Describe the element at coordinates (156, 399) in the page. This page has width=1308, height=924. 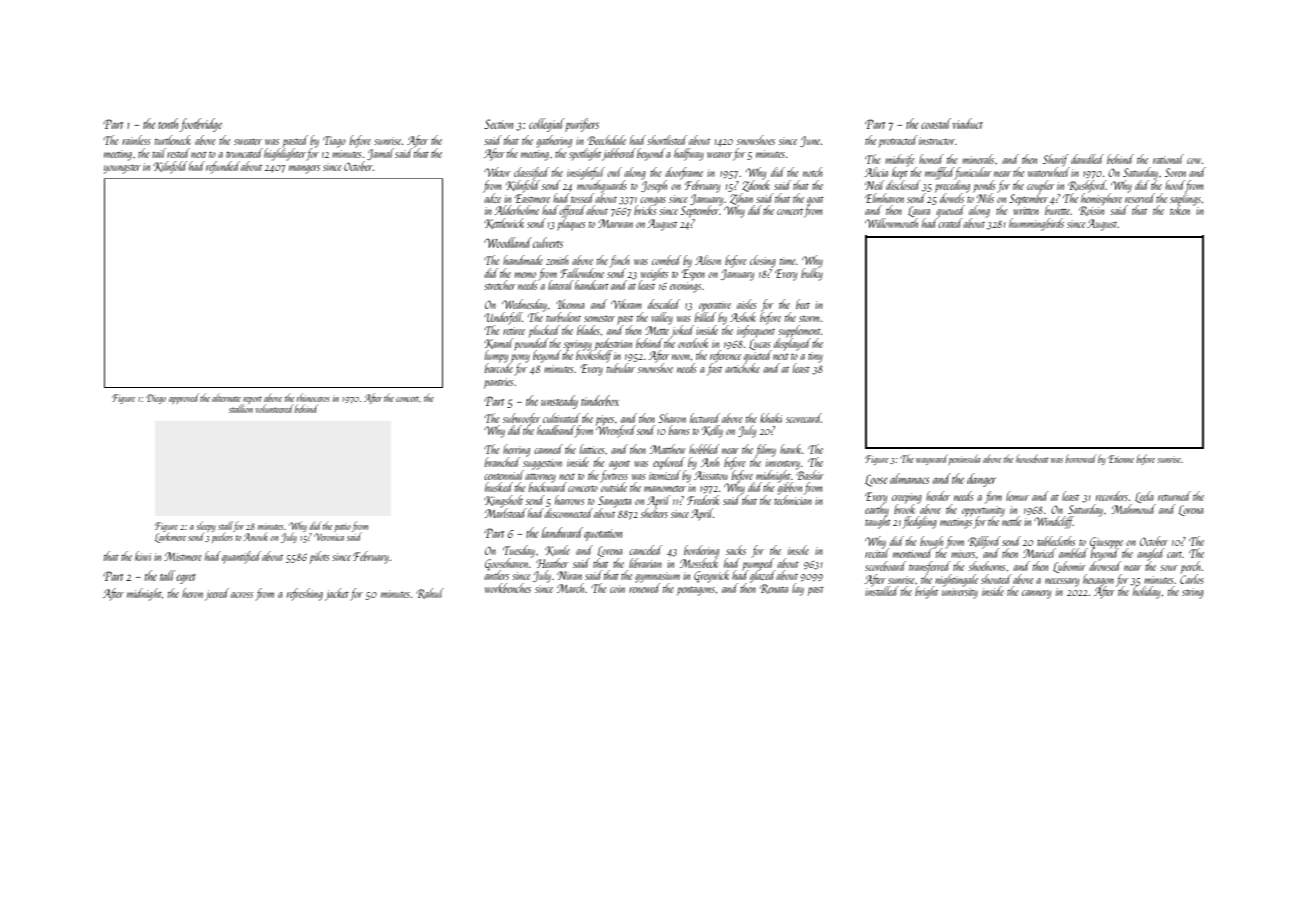
I see `Diego` at that location.
